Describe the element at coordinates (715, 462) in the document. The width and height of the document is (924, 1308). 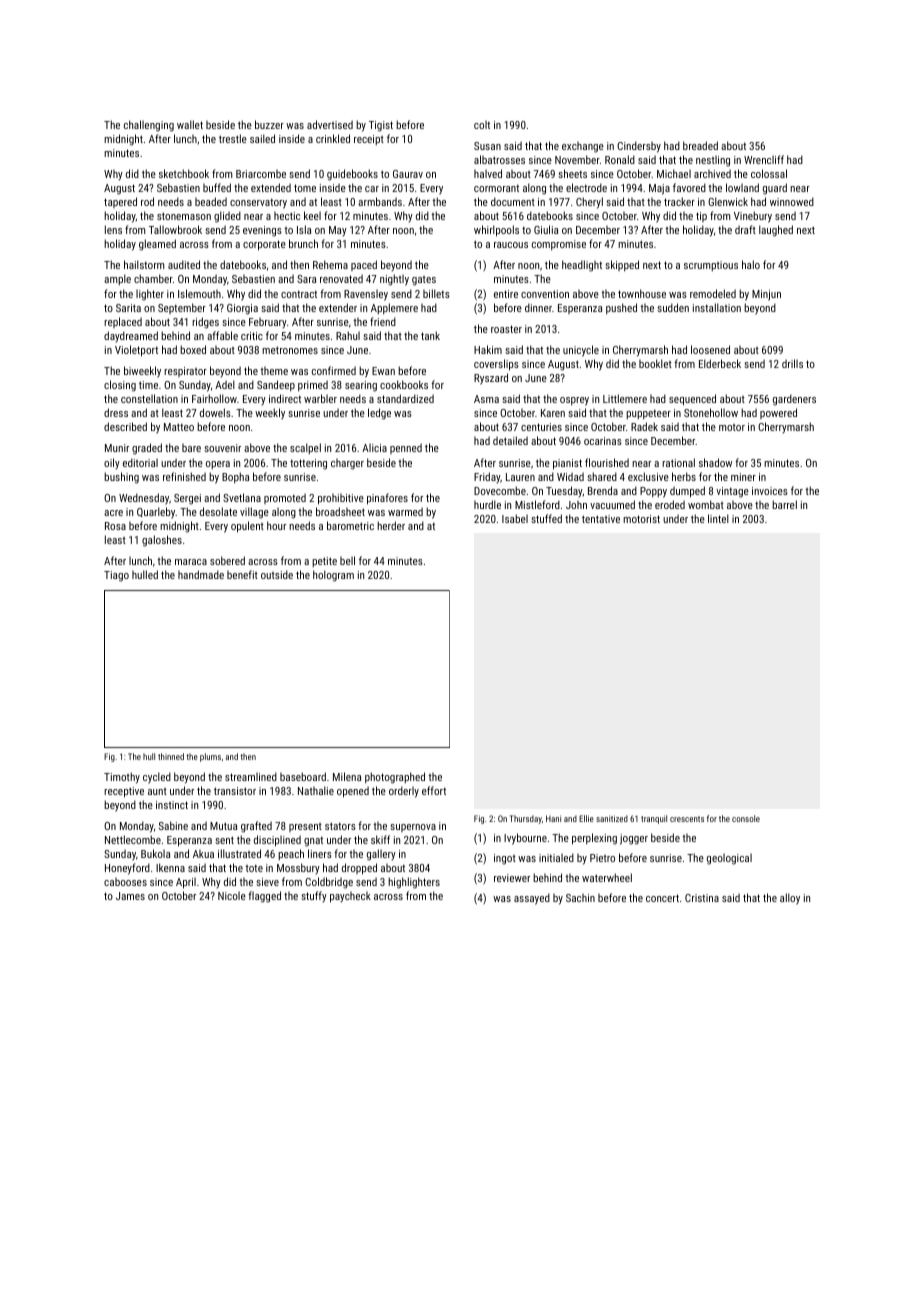
I see `shadow` at that location.
